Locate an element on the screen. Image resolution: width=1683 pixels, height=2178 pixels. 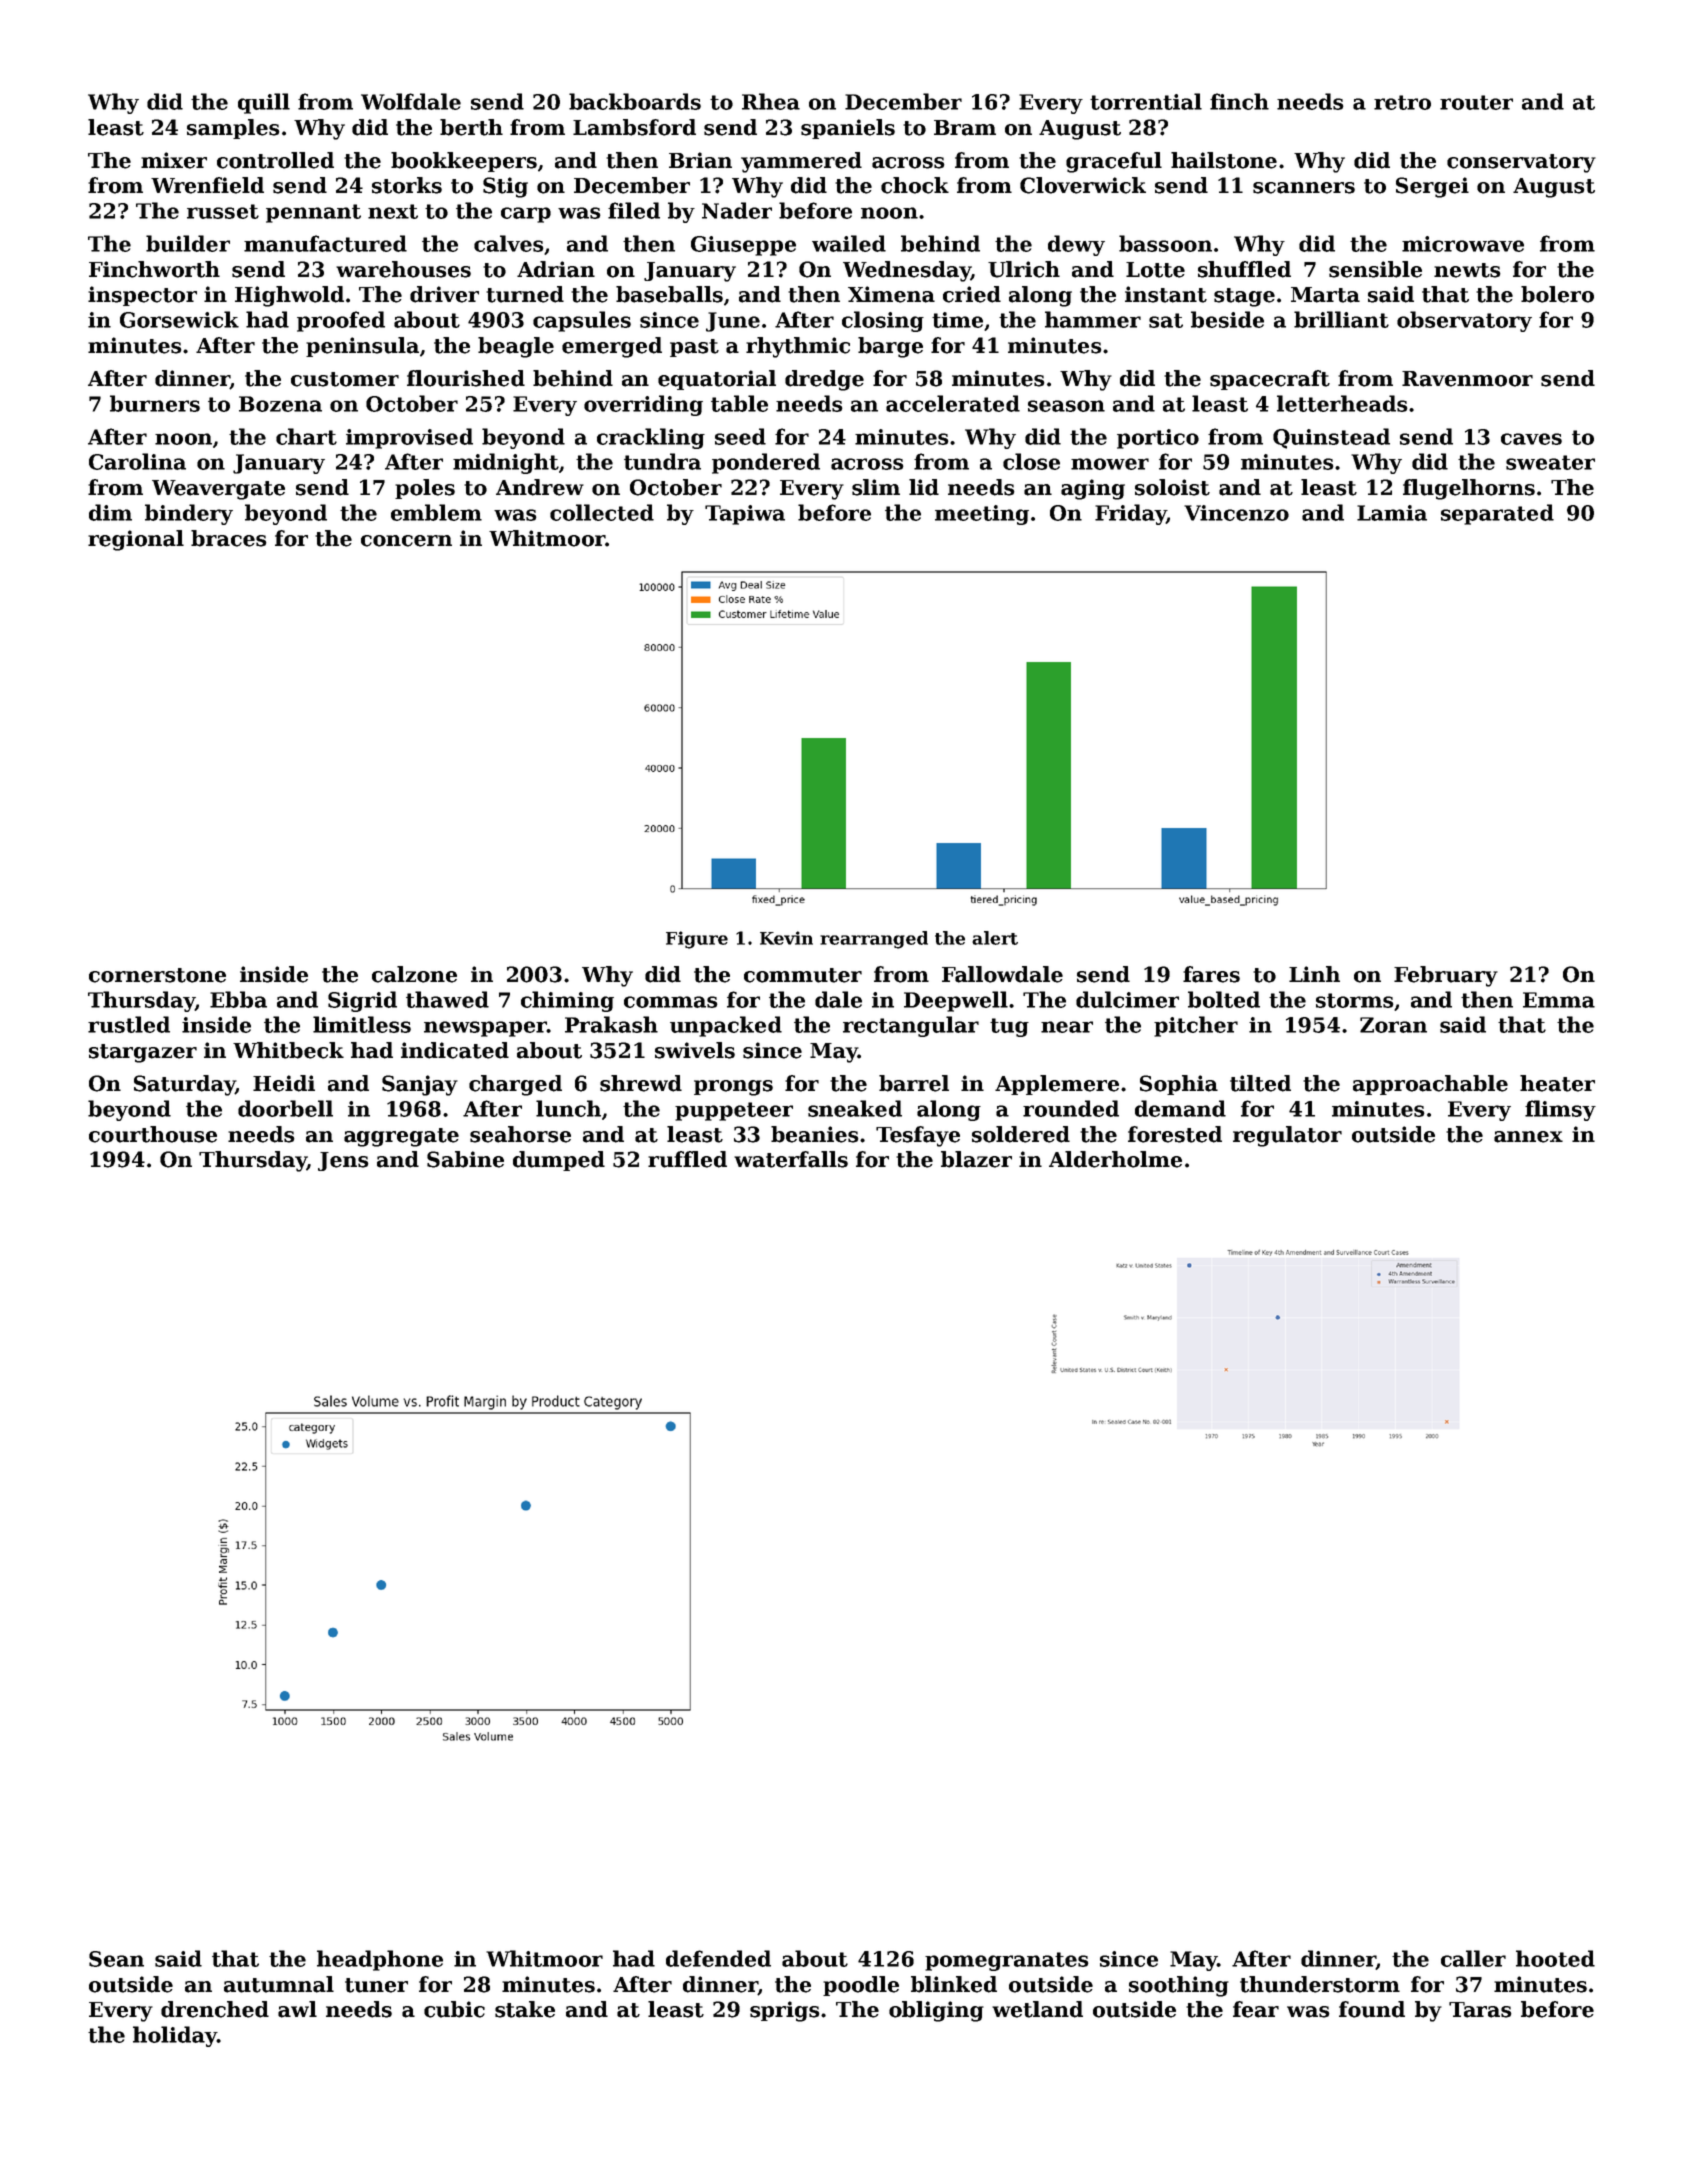
Linh is located at coordinates (1314, 974).
